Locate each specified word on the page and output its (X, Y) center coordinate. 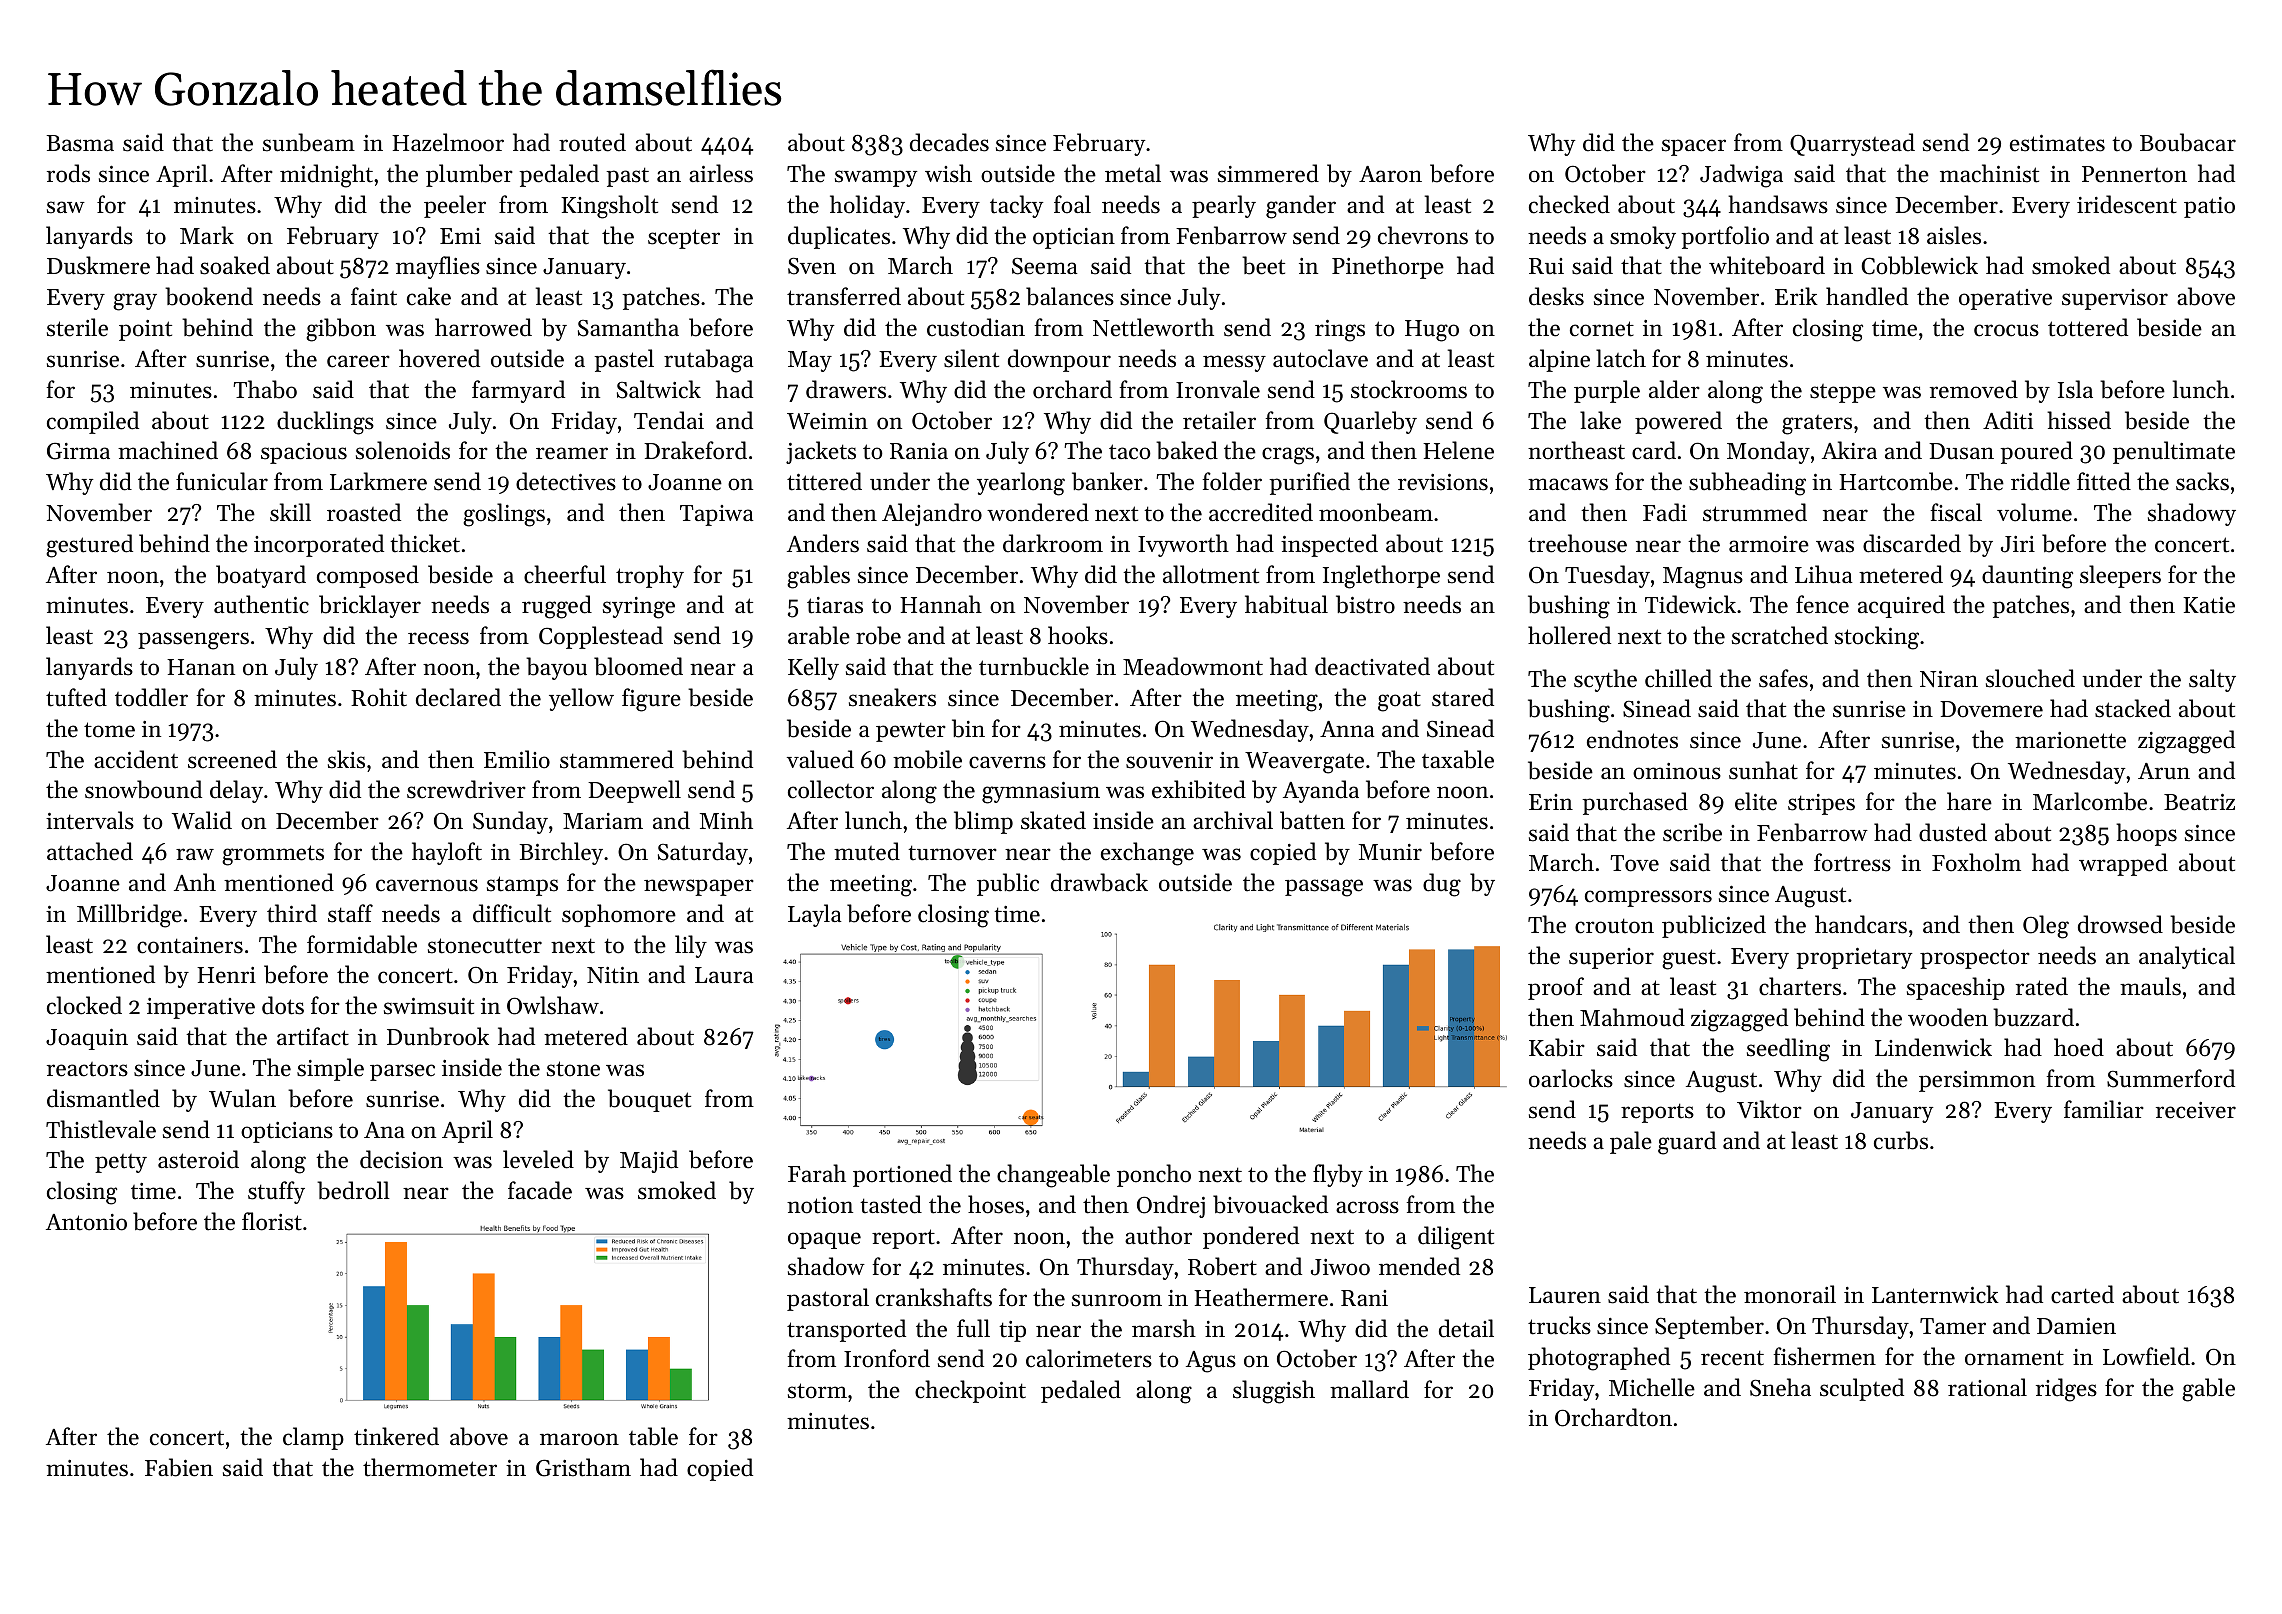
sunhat (1763, 770)
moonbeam (1376, 512)
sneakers (892, 697)
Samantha (628, 327)
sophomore (619, 915)
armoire (1769, 544)
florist (272, 1221)
